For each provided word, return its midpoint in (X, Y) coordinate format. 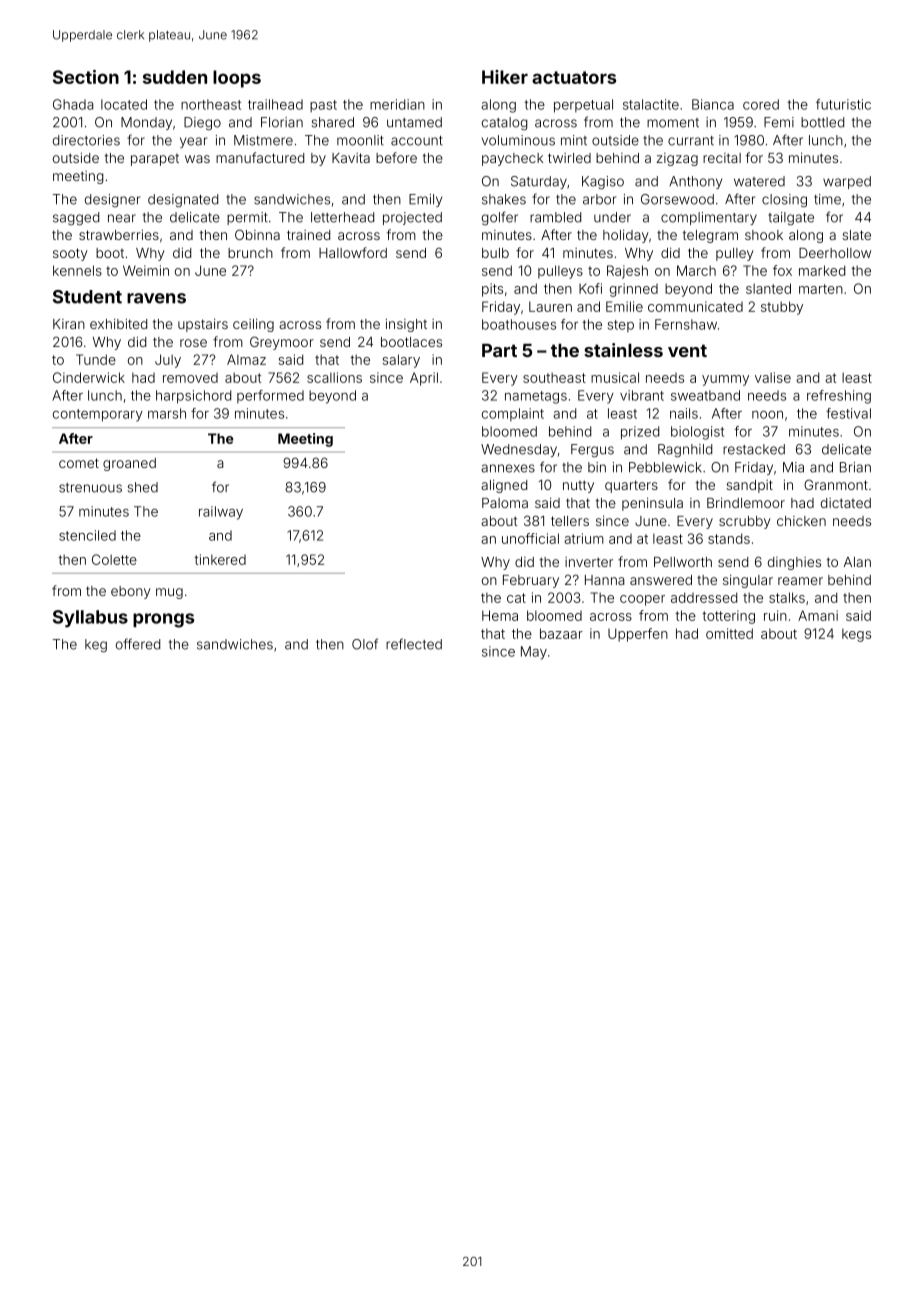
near (122, 218)
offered (138, 644)
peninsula (652, 504)
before (396, 157)
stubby (782, 308)
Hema (500, 615)
